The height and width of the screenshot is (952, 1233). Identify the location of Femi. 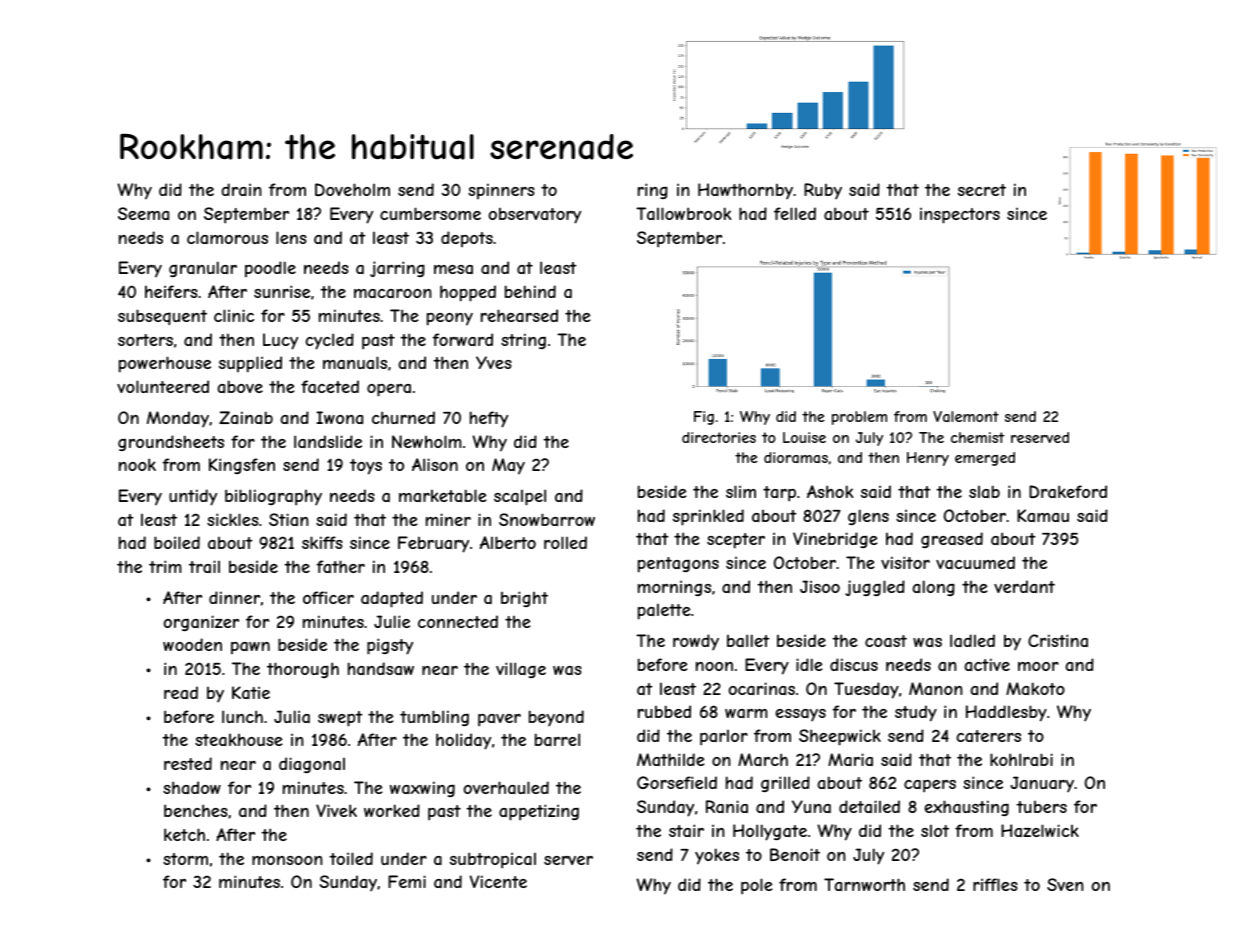
(407, 881).
